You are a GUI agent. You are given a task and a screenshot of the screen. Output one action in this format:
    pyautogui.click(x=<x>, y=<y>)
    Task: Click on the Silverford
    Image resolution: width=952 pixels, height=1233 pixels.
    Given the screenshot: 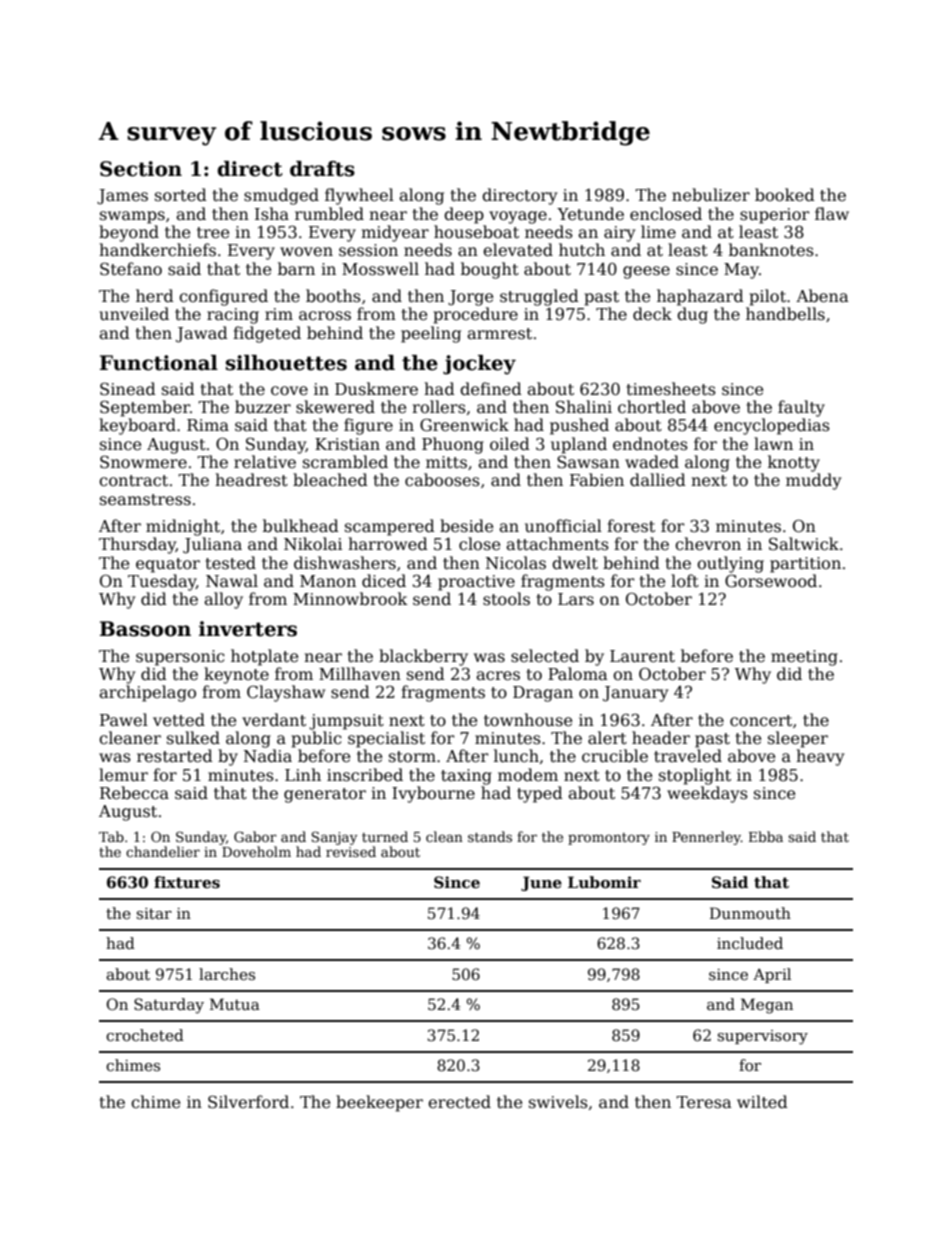 What is the action you would take?
    pyautogui.click(x=248, y=1102)
